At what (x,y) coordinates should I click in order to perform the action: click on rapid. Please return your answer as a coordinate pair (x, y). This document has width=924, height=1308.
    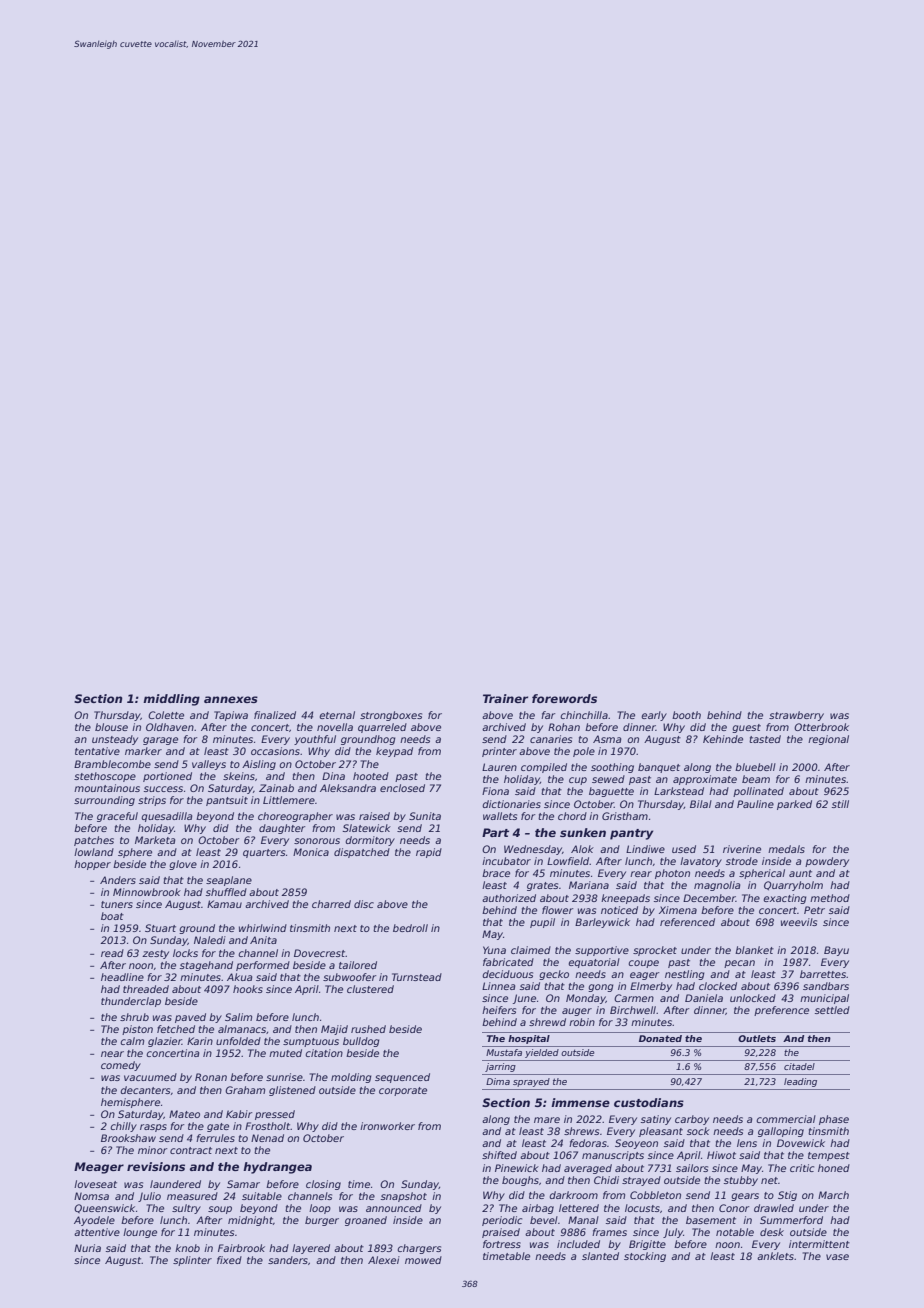
    Looking at the image, I should click on (429, 853).
